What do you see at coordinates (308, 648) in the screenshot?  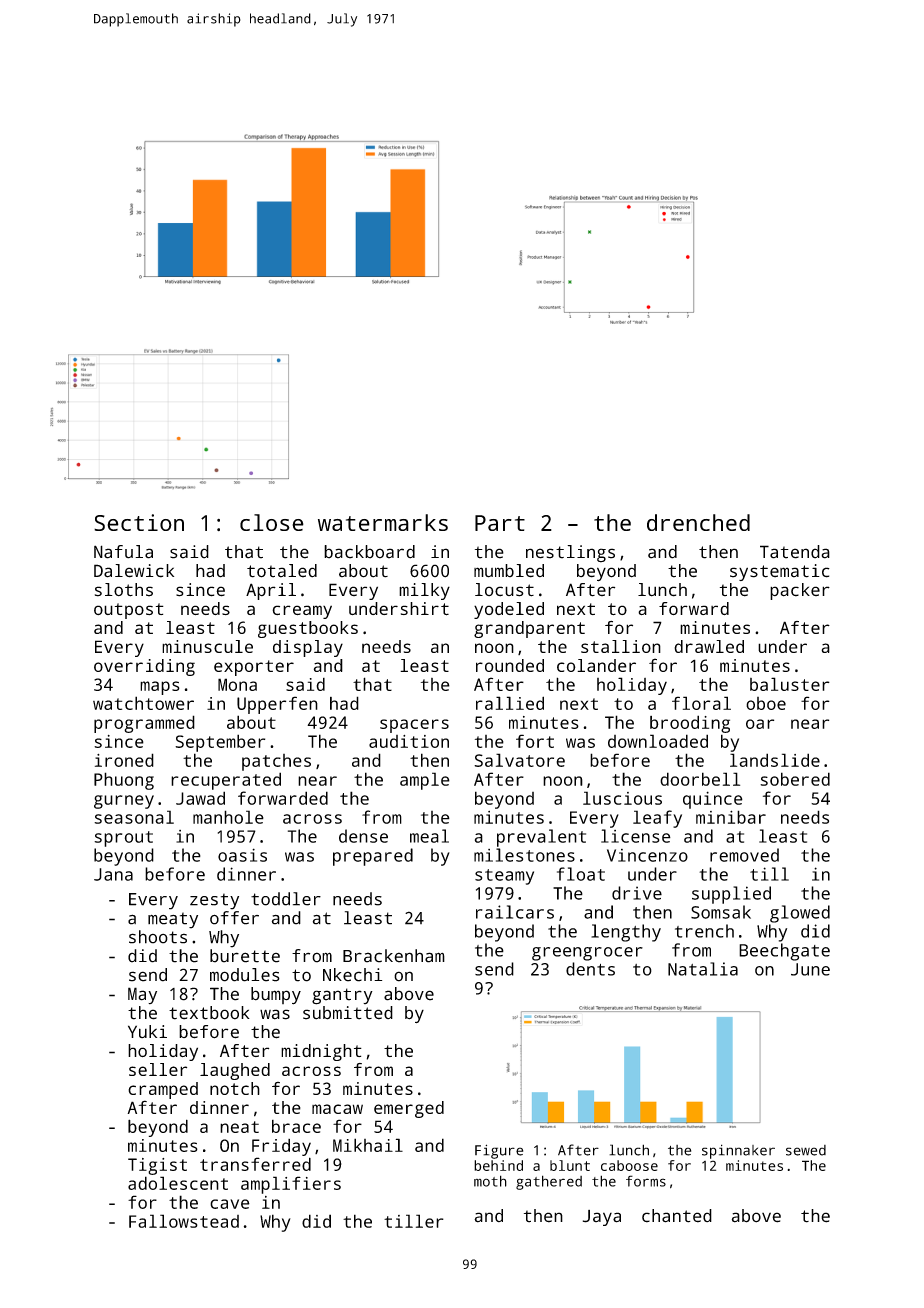 I see `display` at bounding box center [308, 648].
